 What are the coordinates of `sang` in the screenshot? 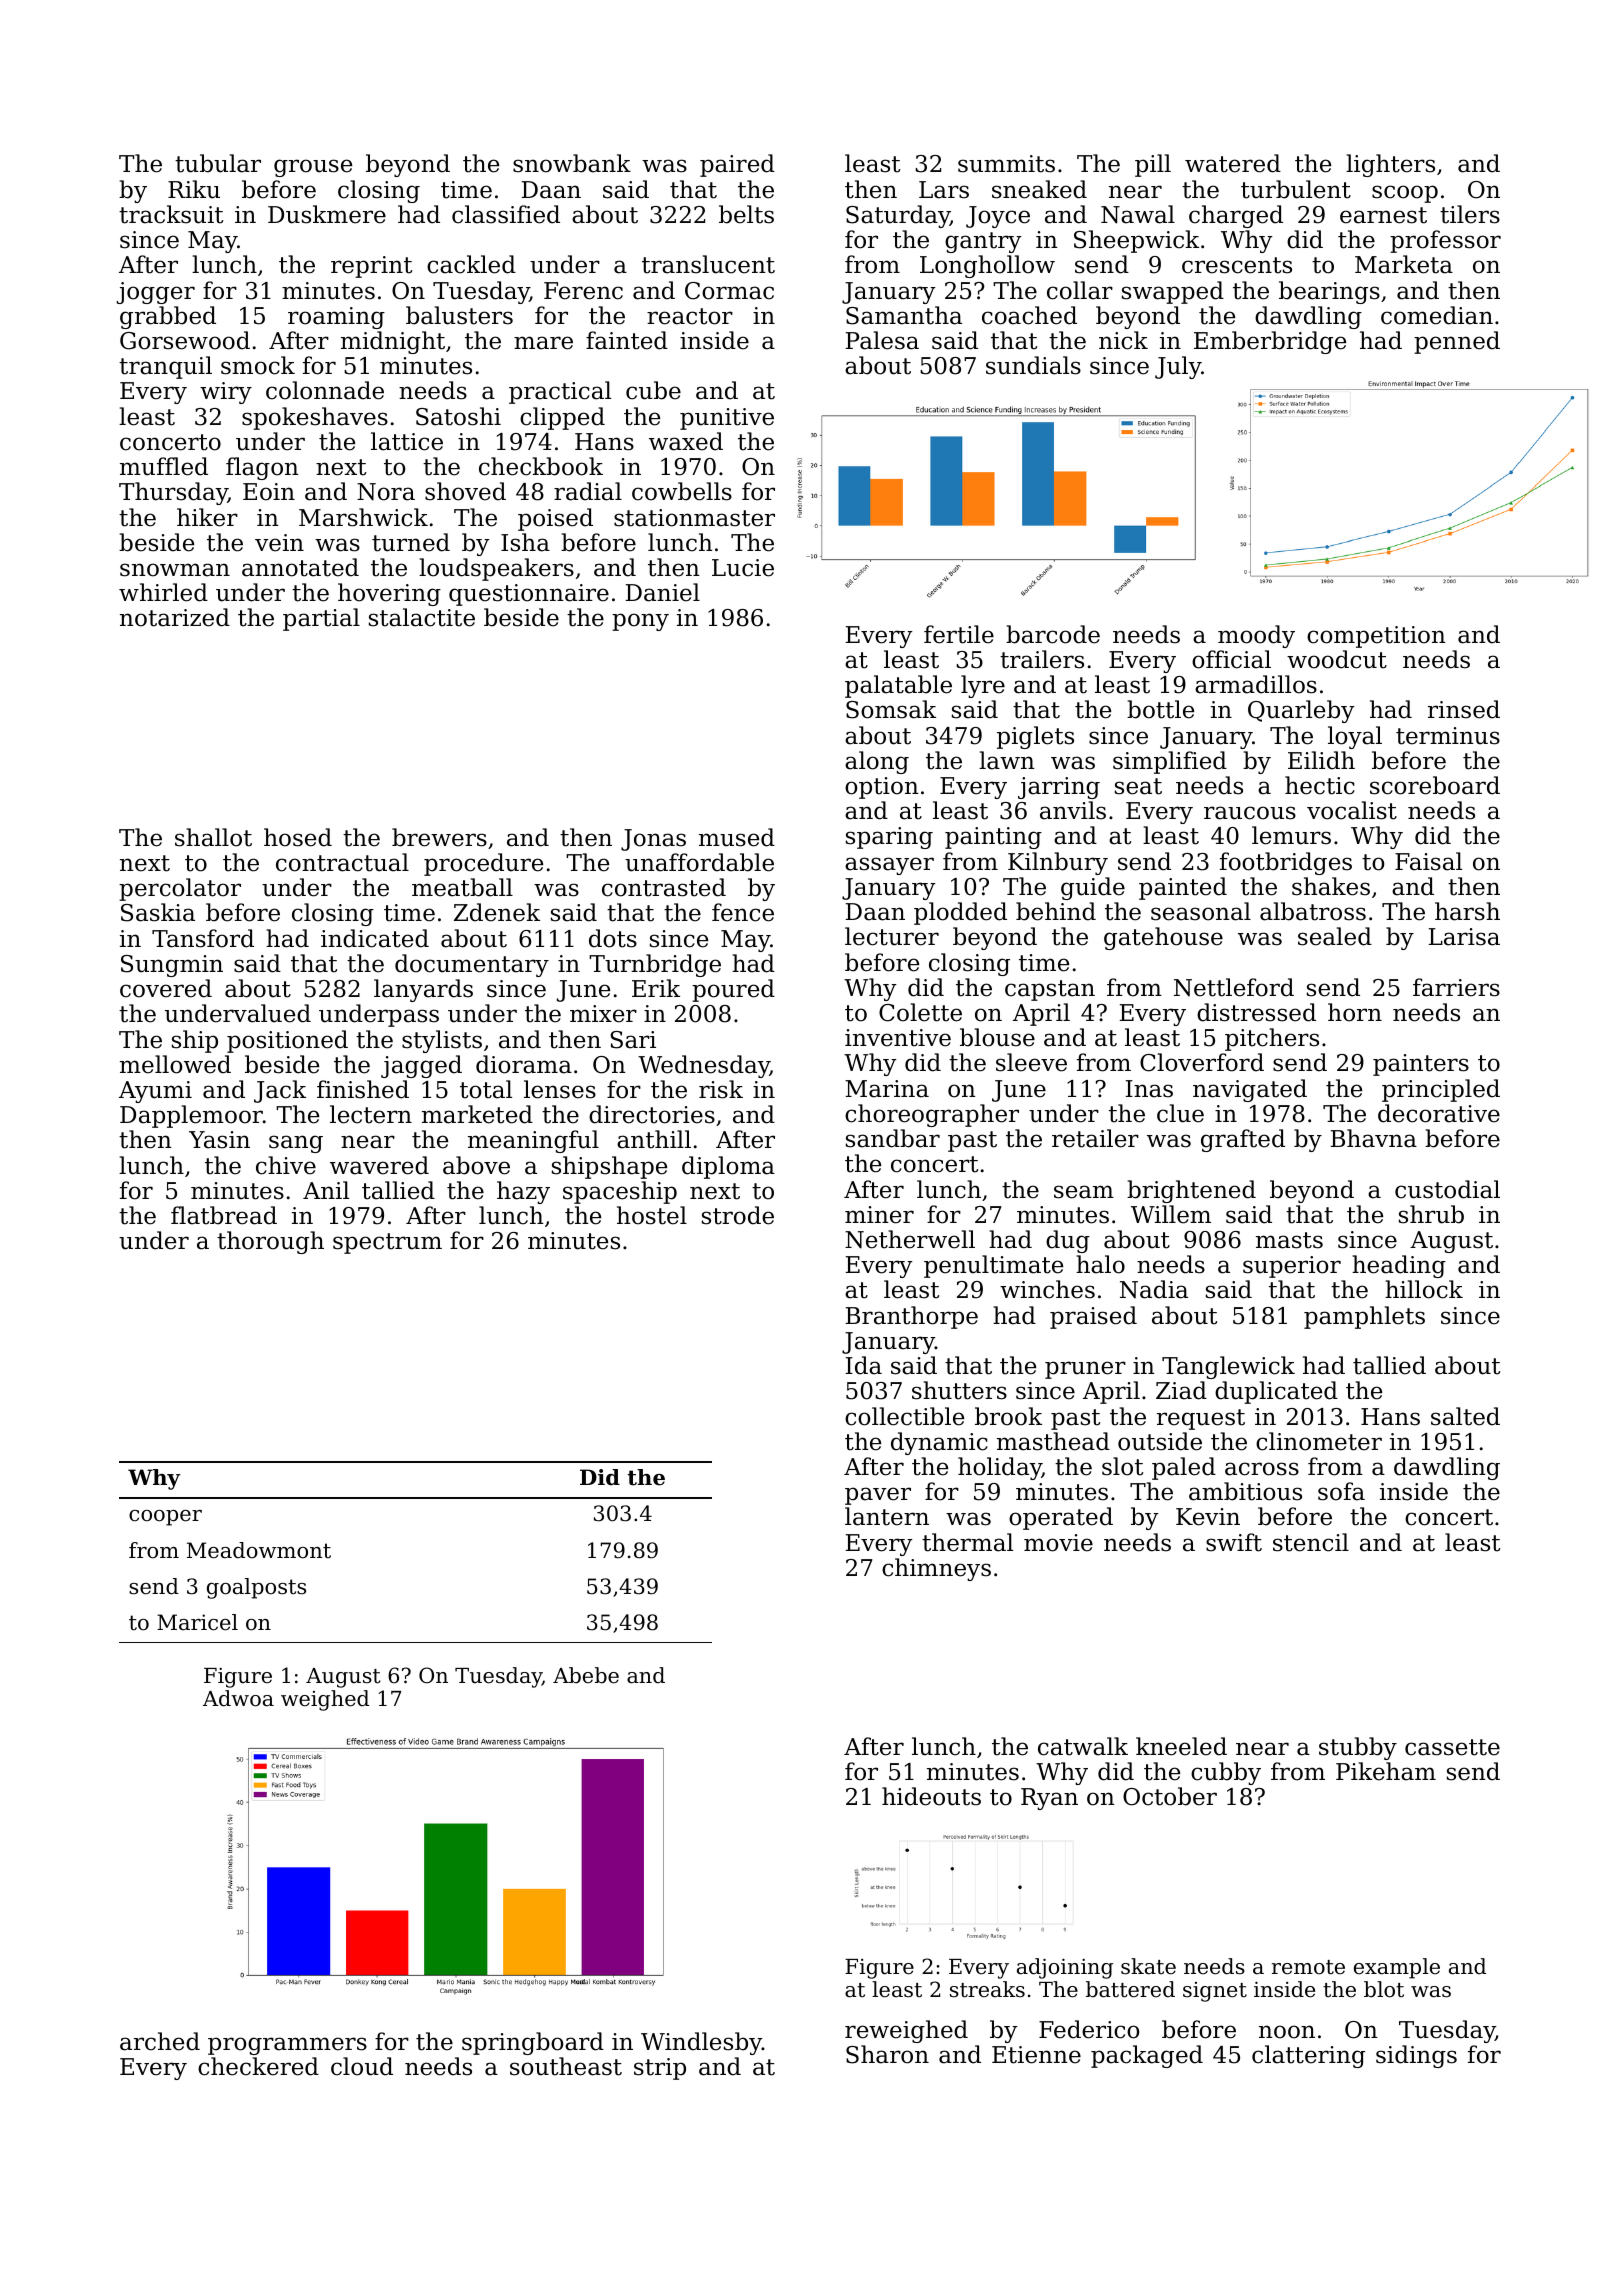 It's located at (296, 1144).
